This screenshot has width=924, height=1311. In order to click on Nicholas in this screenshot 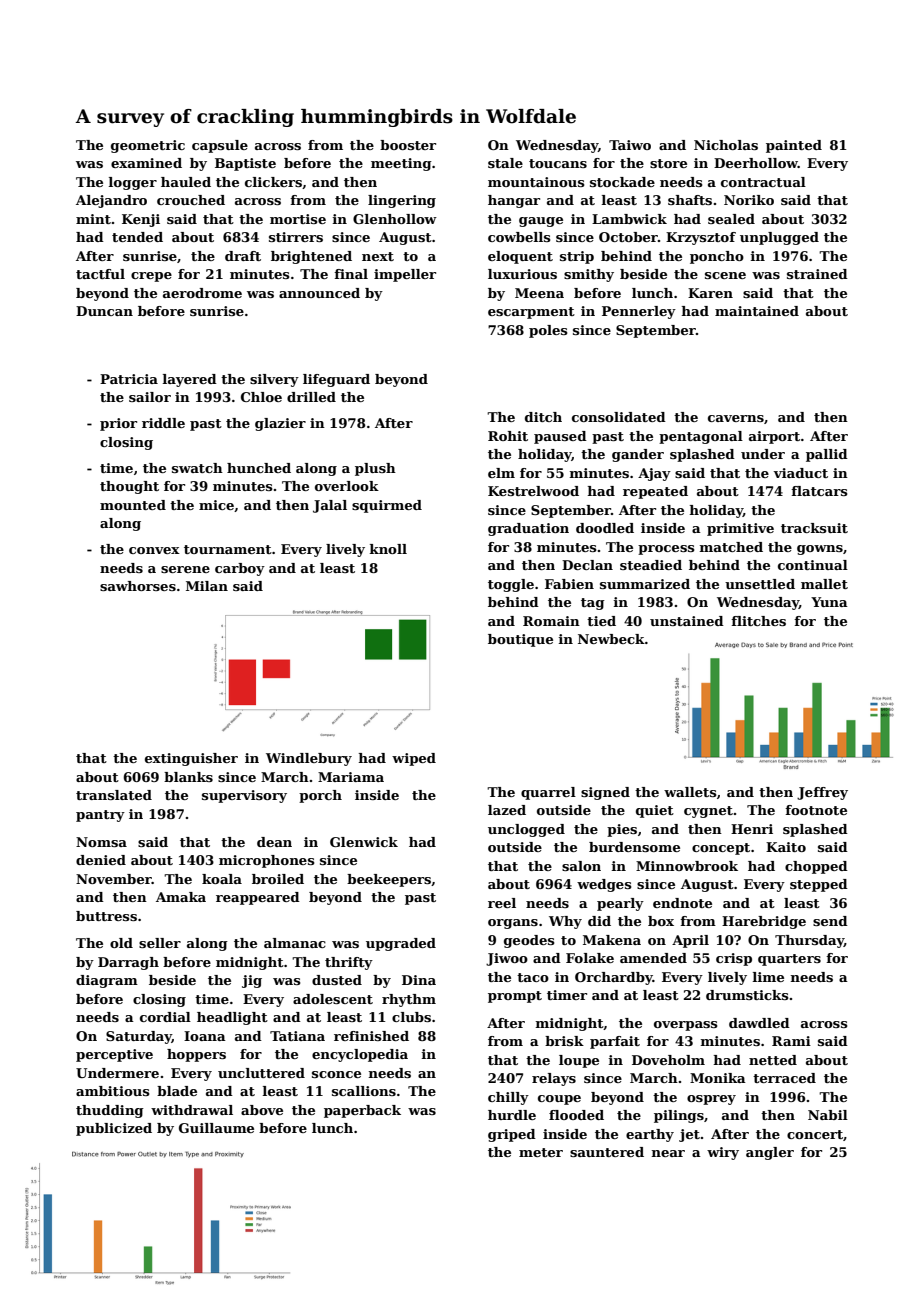, I will do `click(726, 145)`.
